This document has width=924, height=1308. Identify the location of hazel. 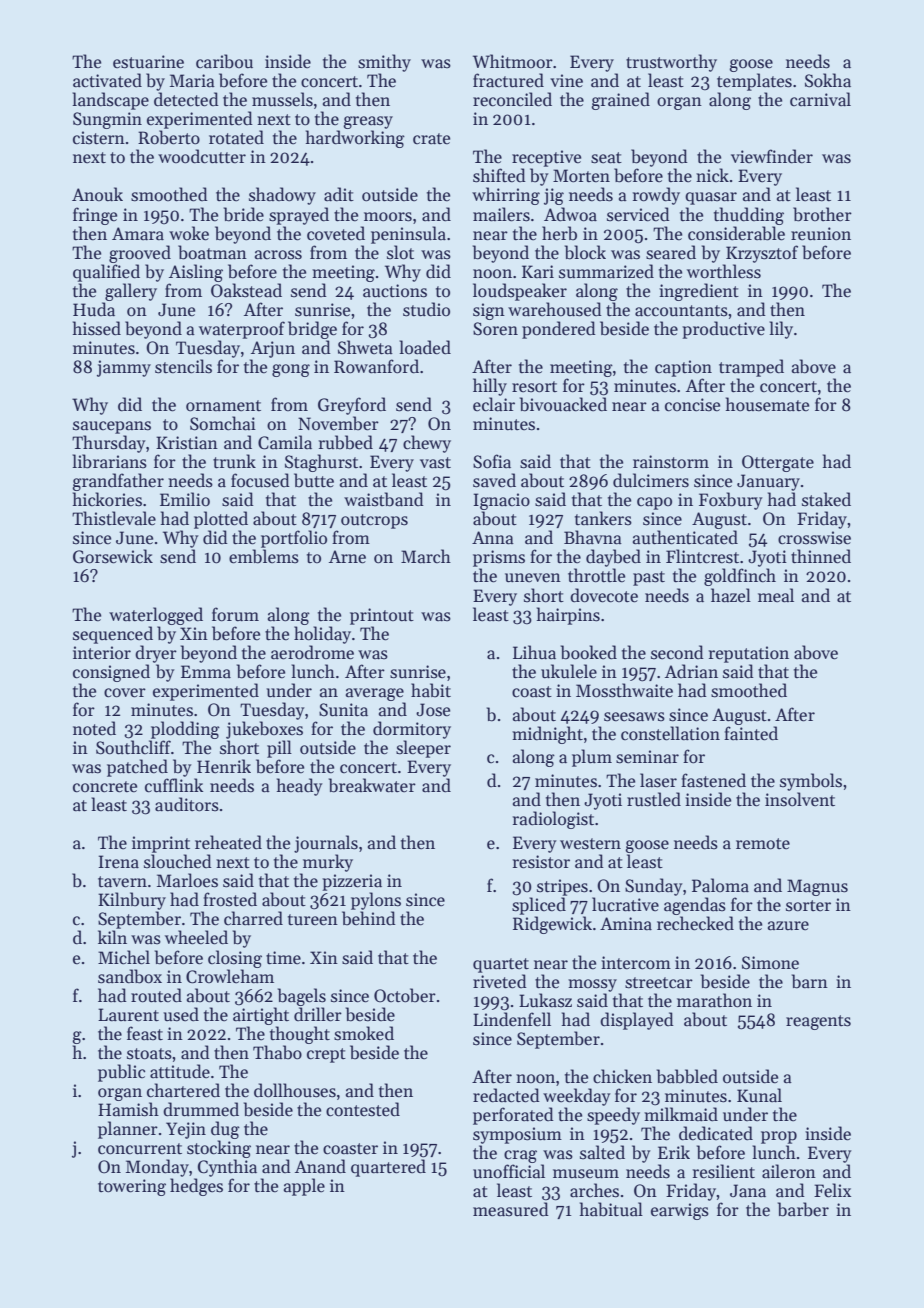
(731, 595).
